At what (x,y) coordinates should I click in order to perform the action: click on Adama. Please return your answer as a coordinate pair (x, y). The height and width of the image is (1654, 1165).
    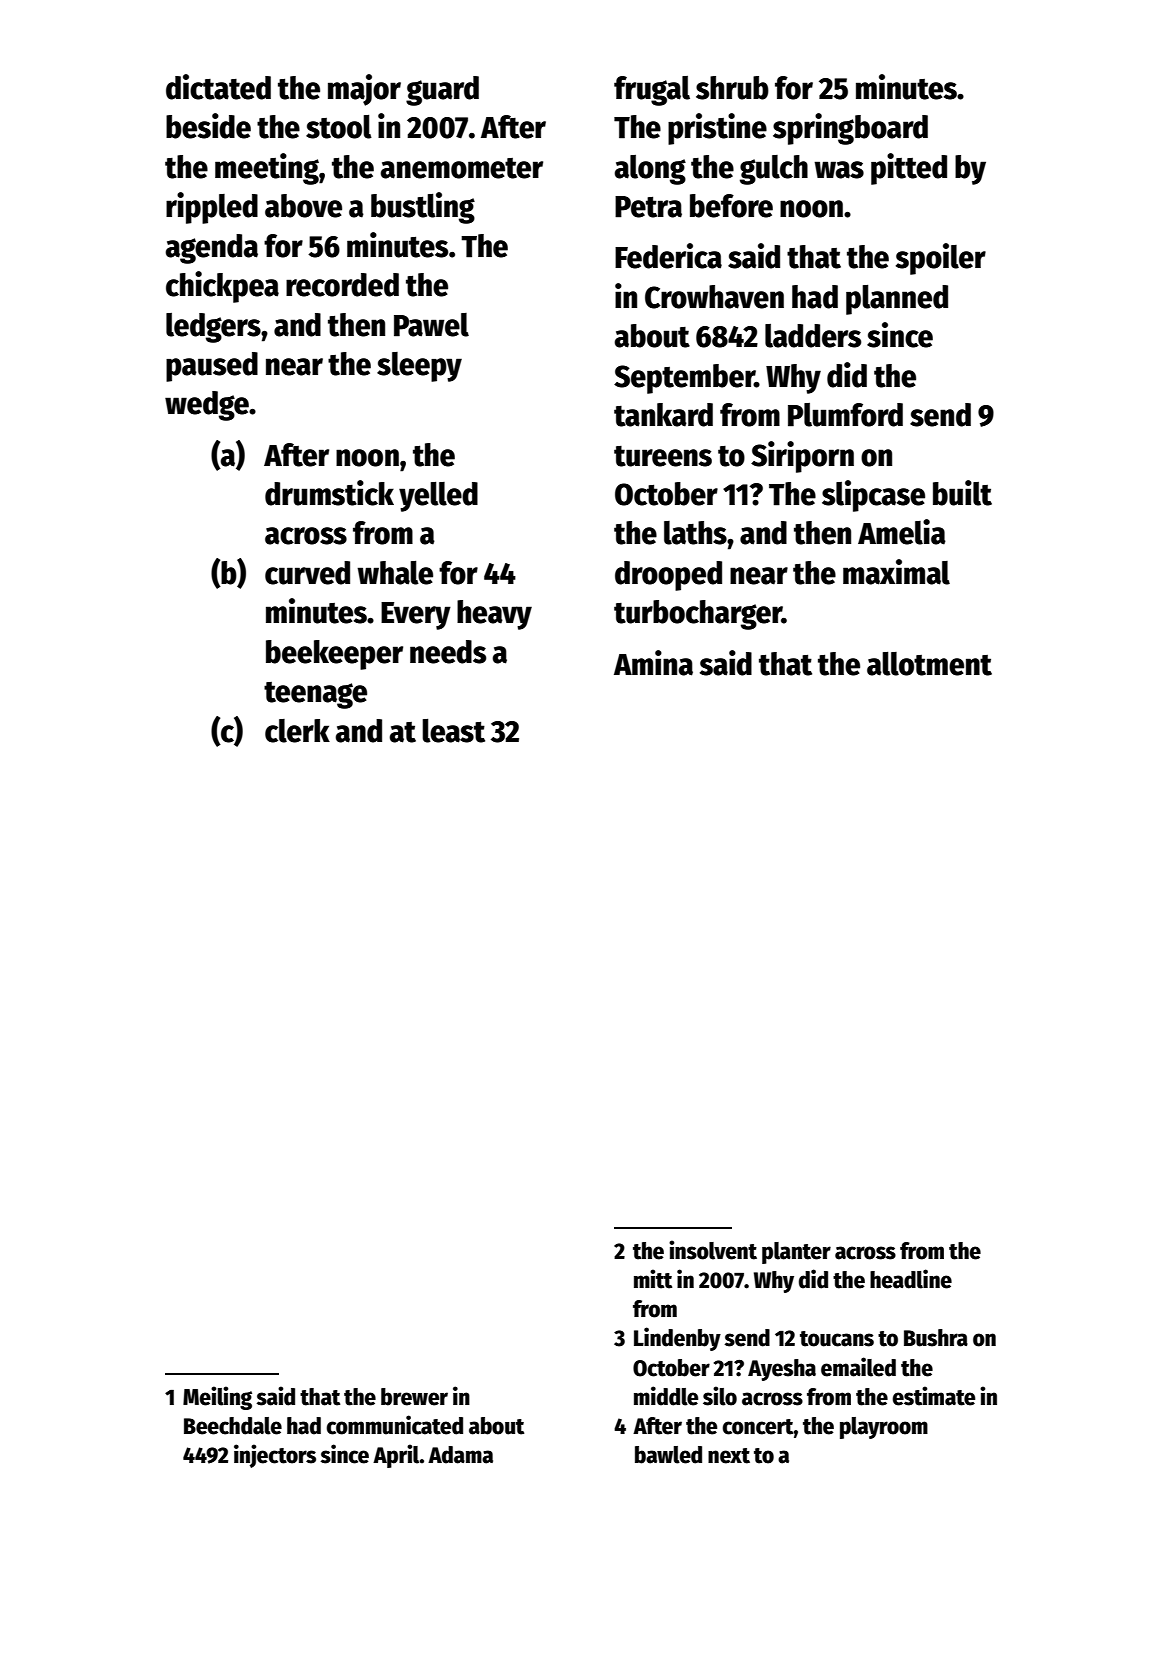
    Looking at the image, I should click on (460, 1455).
